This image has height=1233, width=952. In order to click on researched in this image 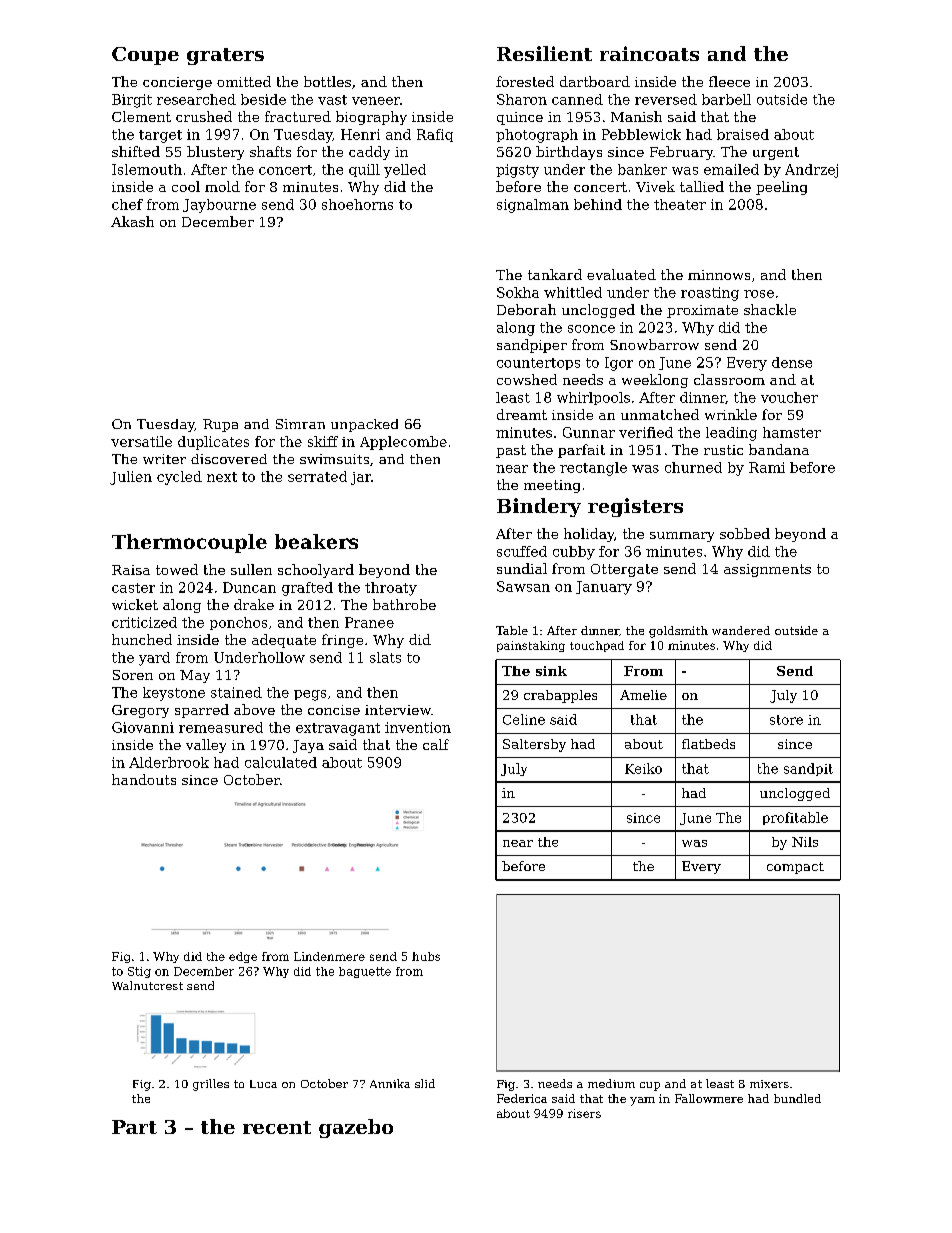, I will do `click(196, 99)`.
